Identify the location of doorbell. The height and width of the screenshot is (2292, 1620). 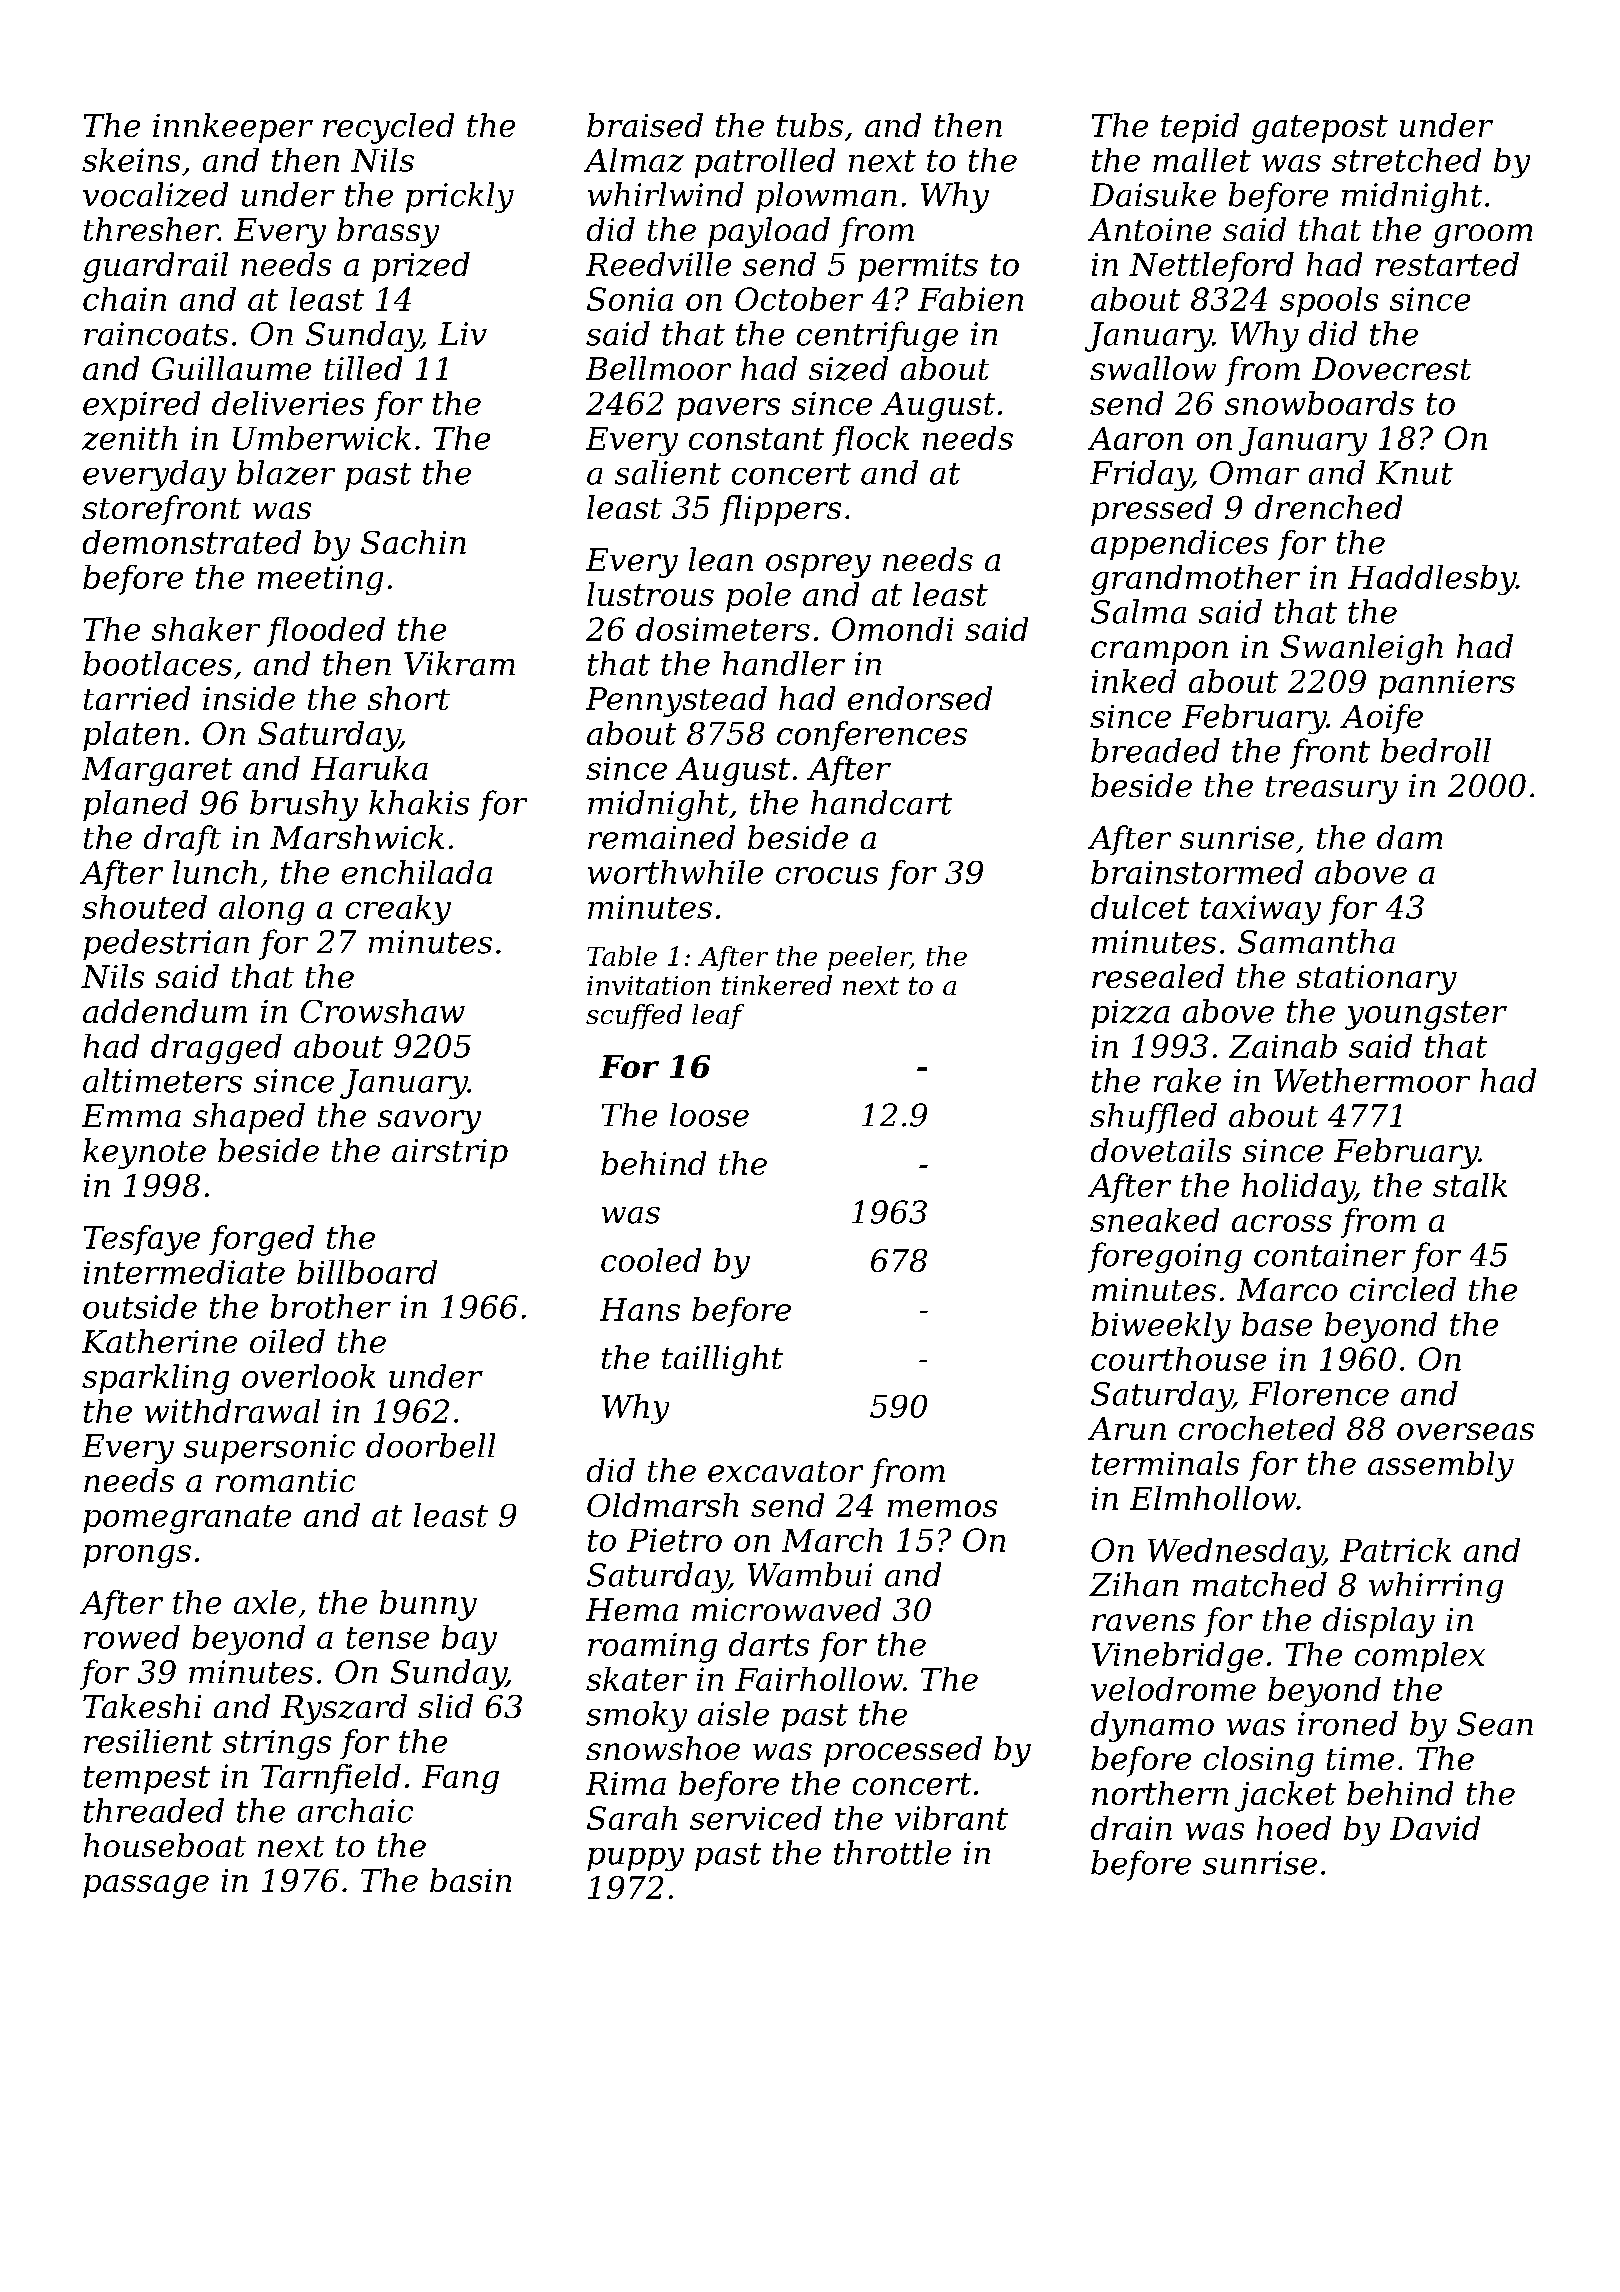
(430, 1445).
